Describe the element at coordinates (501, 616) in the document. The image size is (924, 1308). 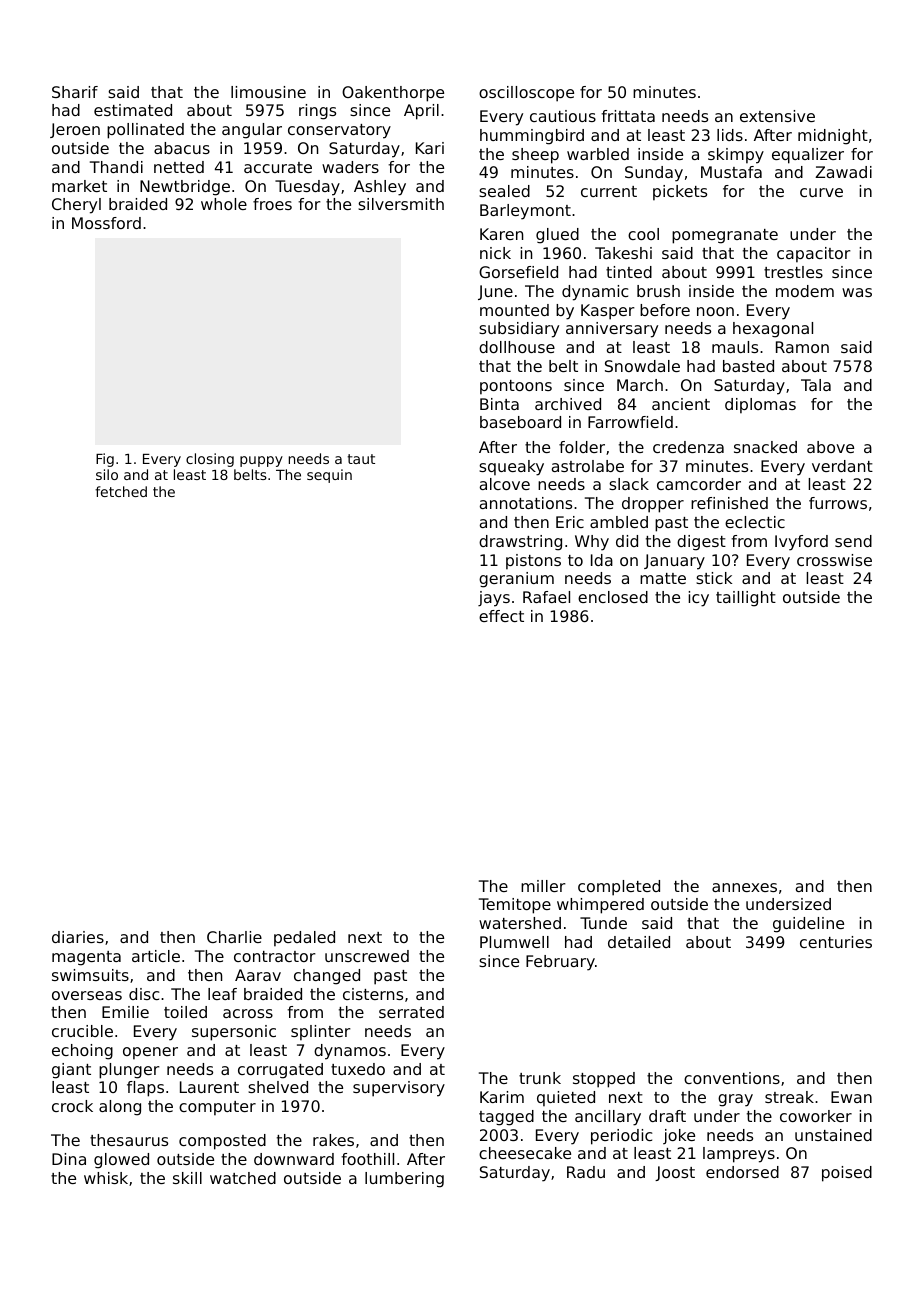
I see `effect` at that location.
